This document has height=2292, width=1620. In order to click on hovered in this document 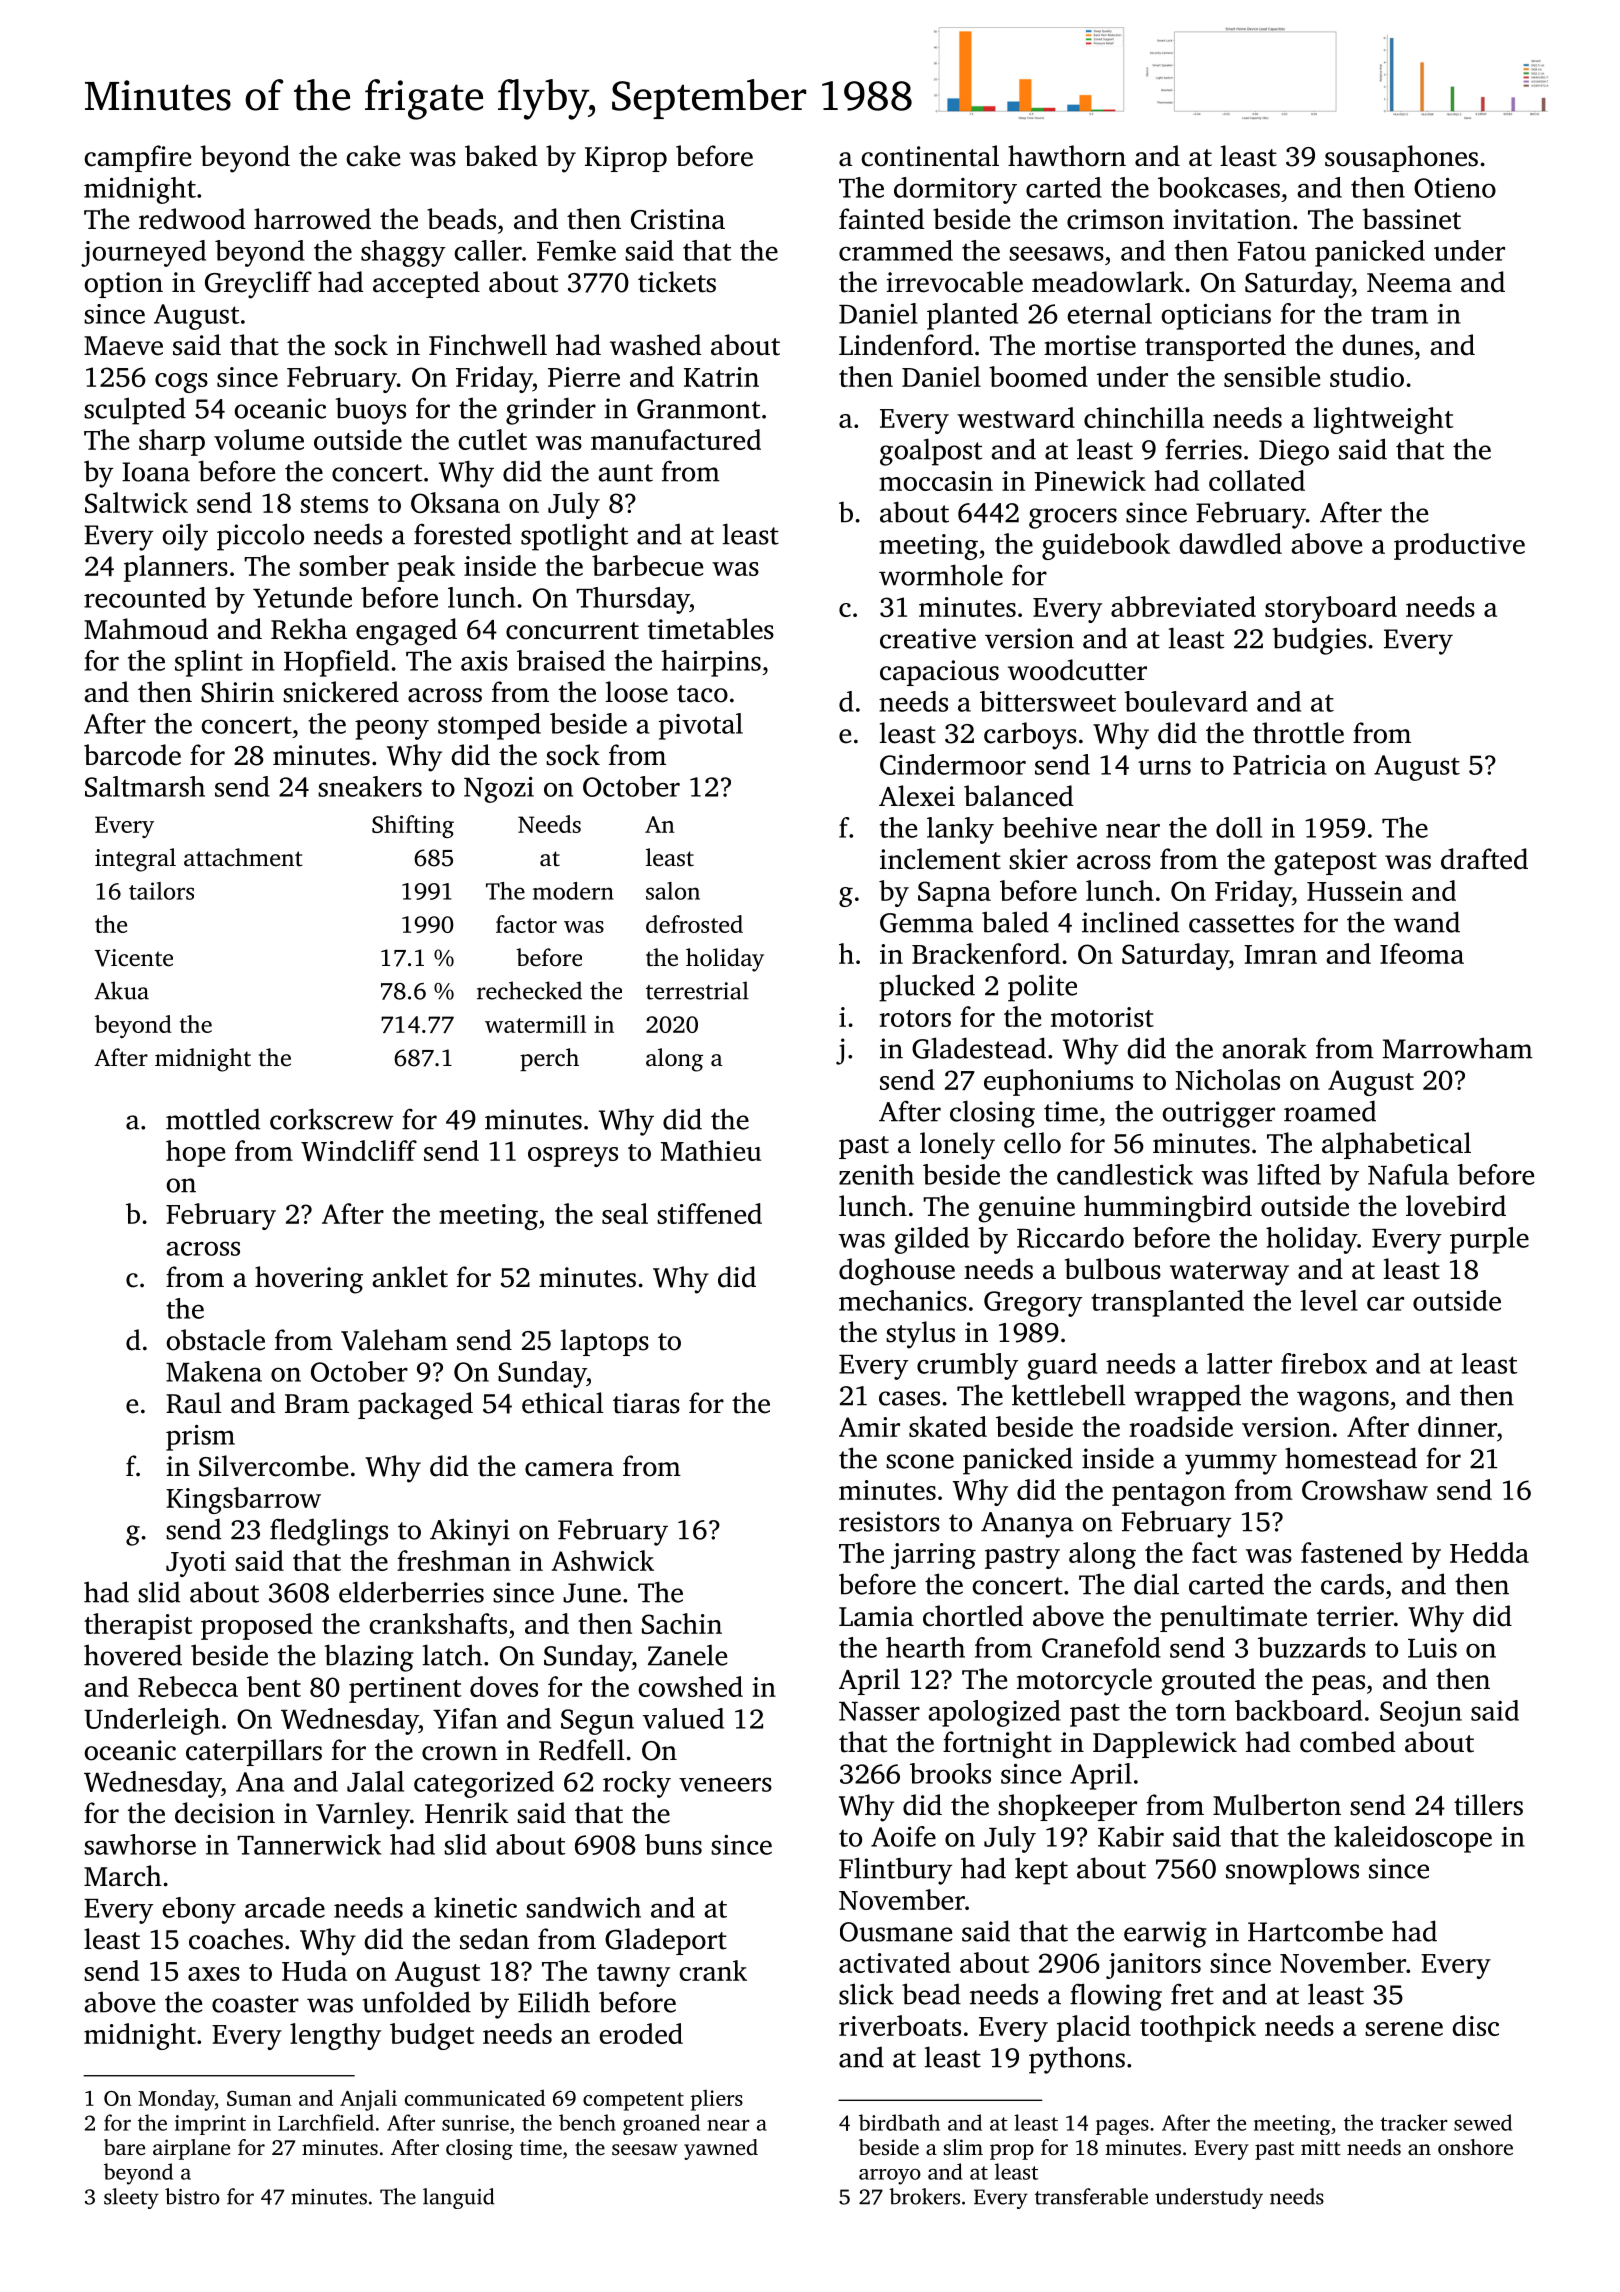, I will do `click(133, 1655)`.
